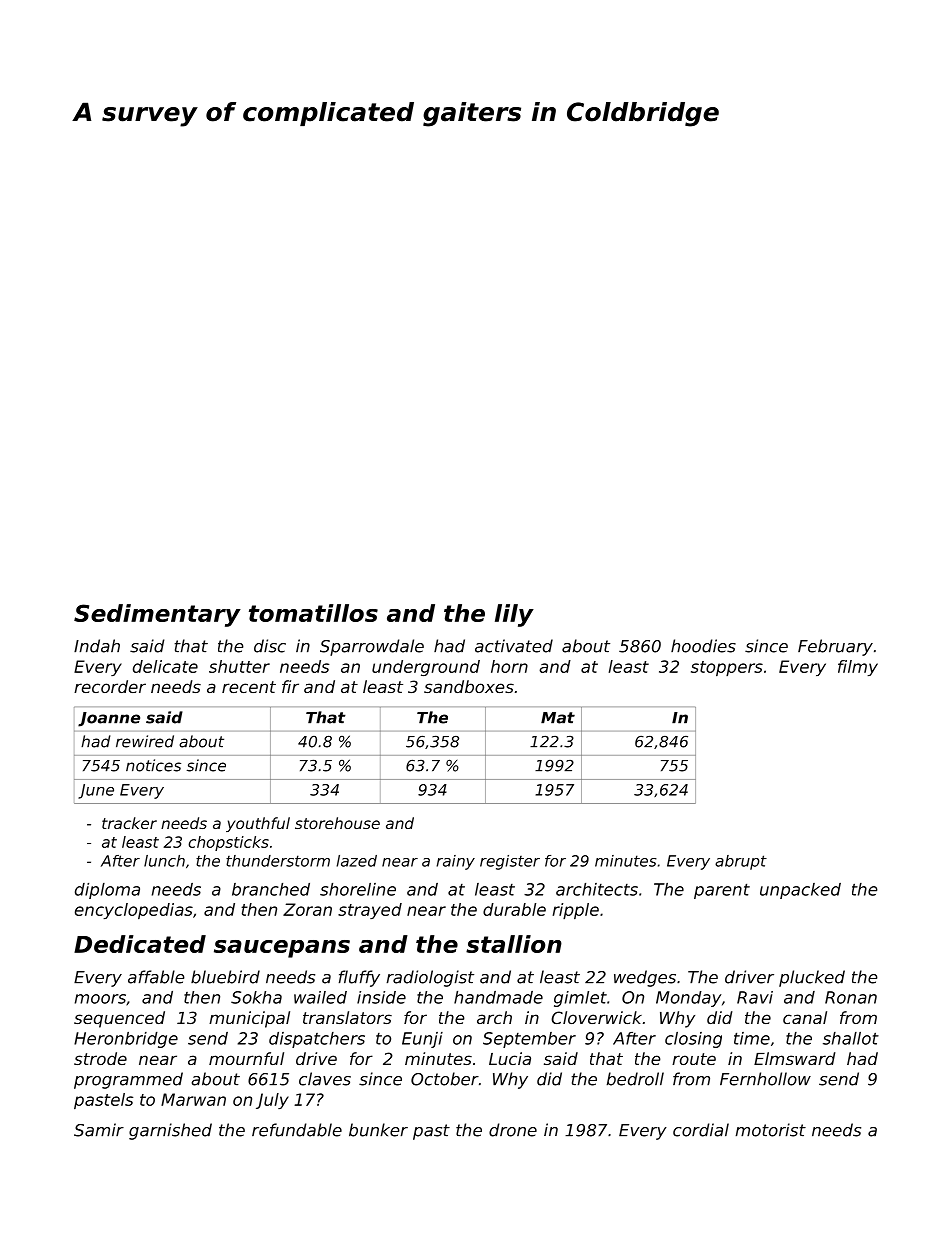 The image size is (952, 1233). What do you see at coordinates (765, 1079) in the screenshot?
I see `Fernhollow` at bounding box center [765, 1079].
